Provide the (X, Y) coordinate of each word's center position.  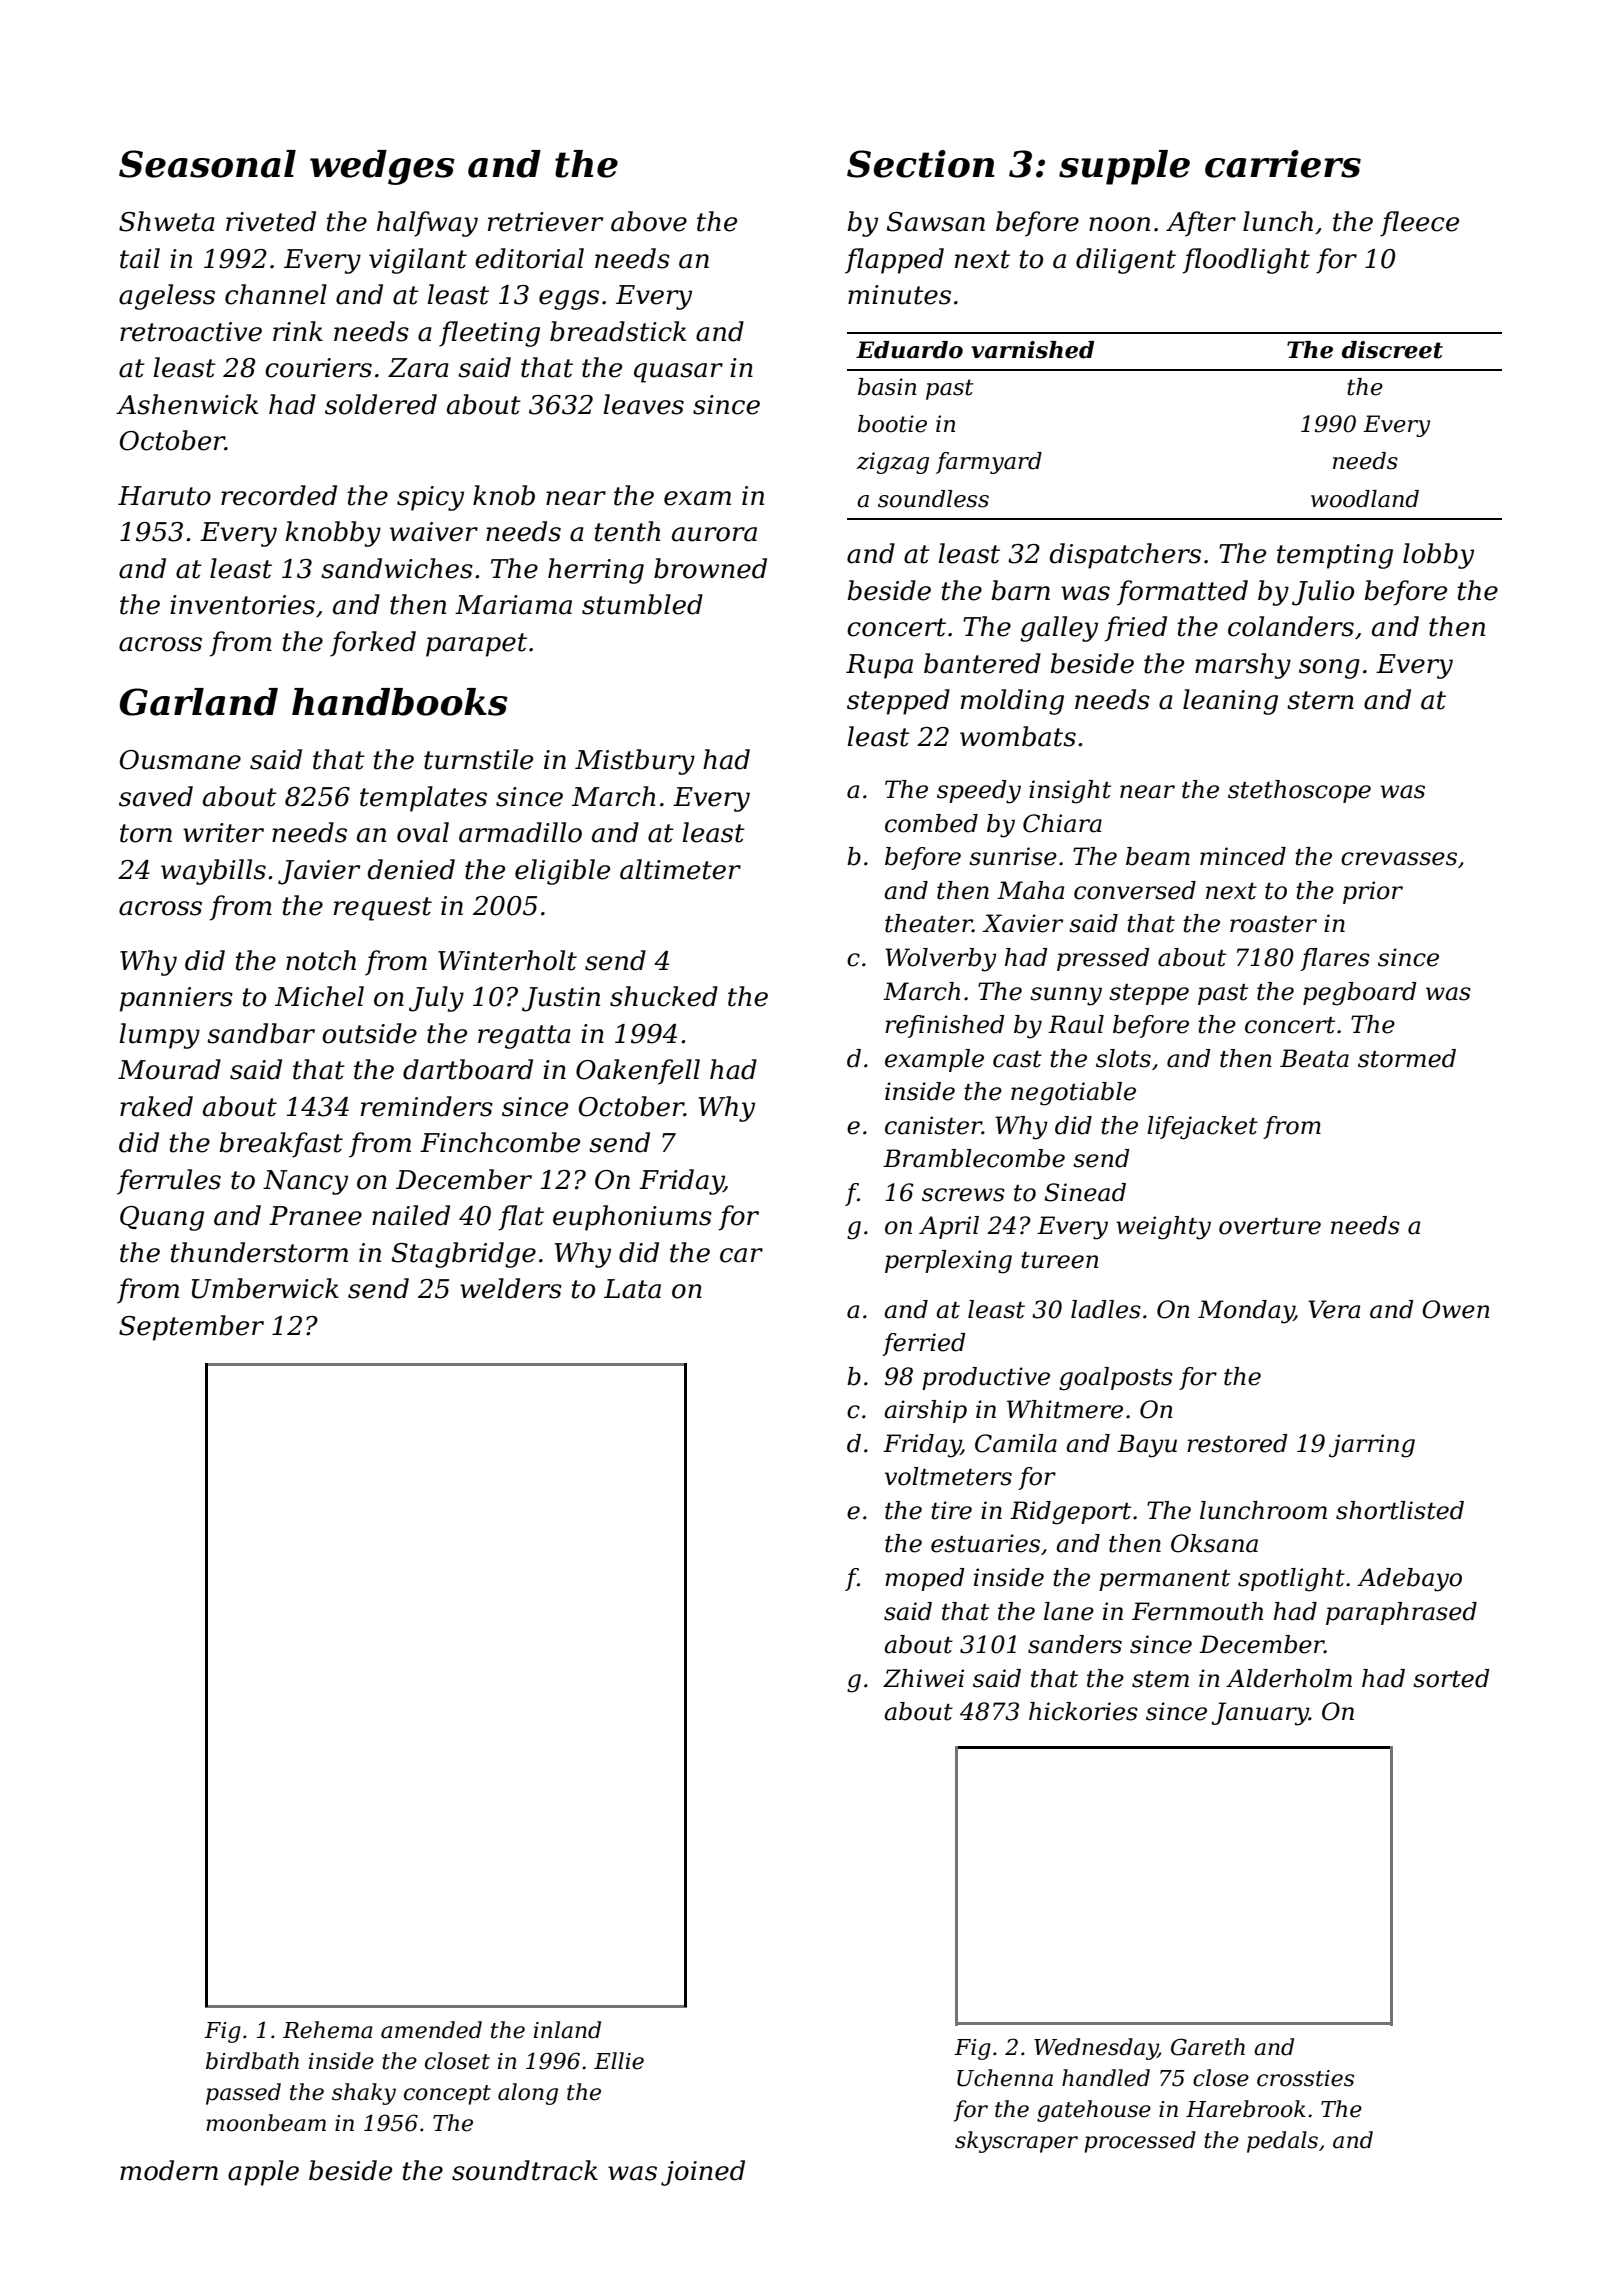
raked (156, 1106)
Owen (1456, 1309)
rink (298, 331)
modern (169, 2170)
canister (933, 1125)
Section (921, 164)
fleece (1419, 224)
